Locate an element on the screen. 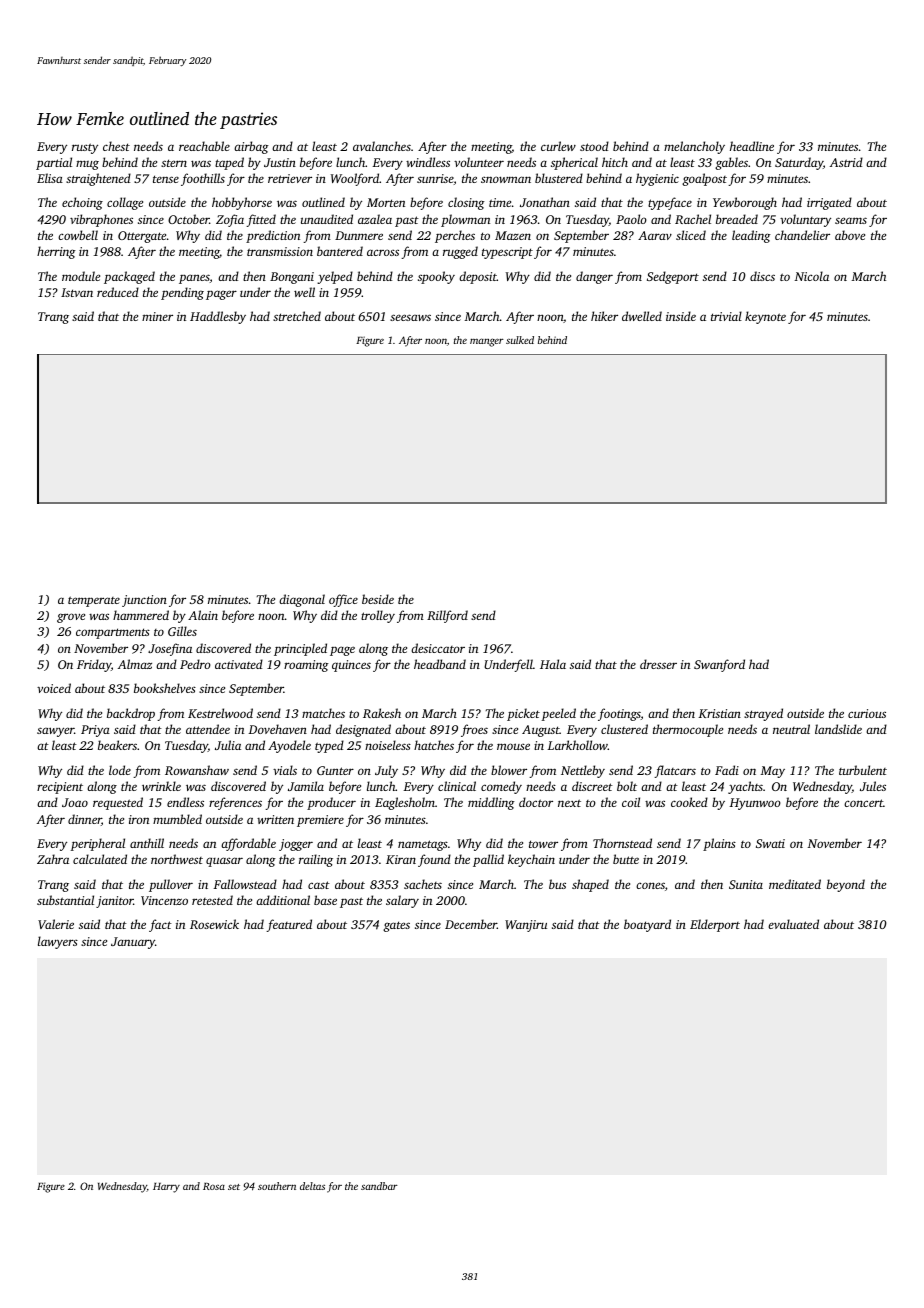 The height and width of the screenshot is (1308, 924). Rillford is located at coordinates (447, 616).
